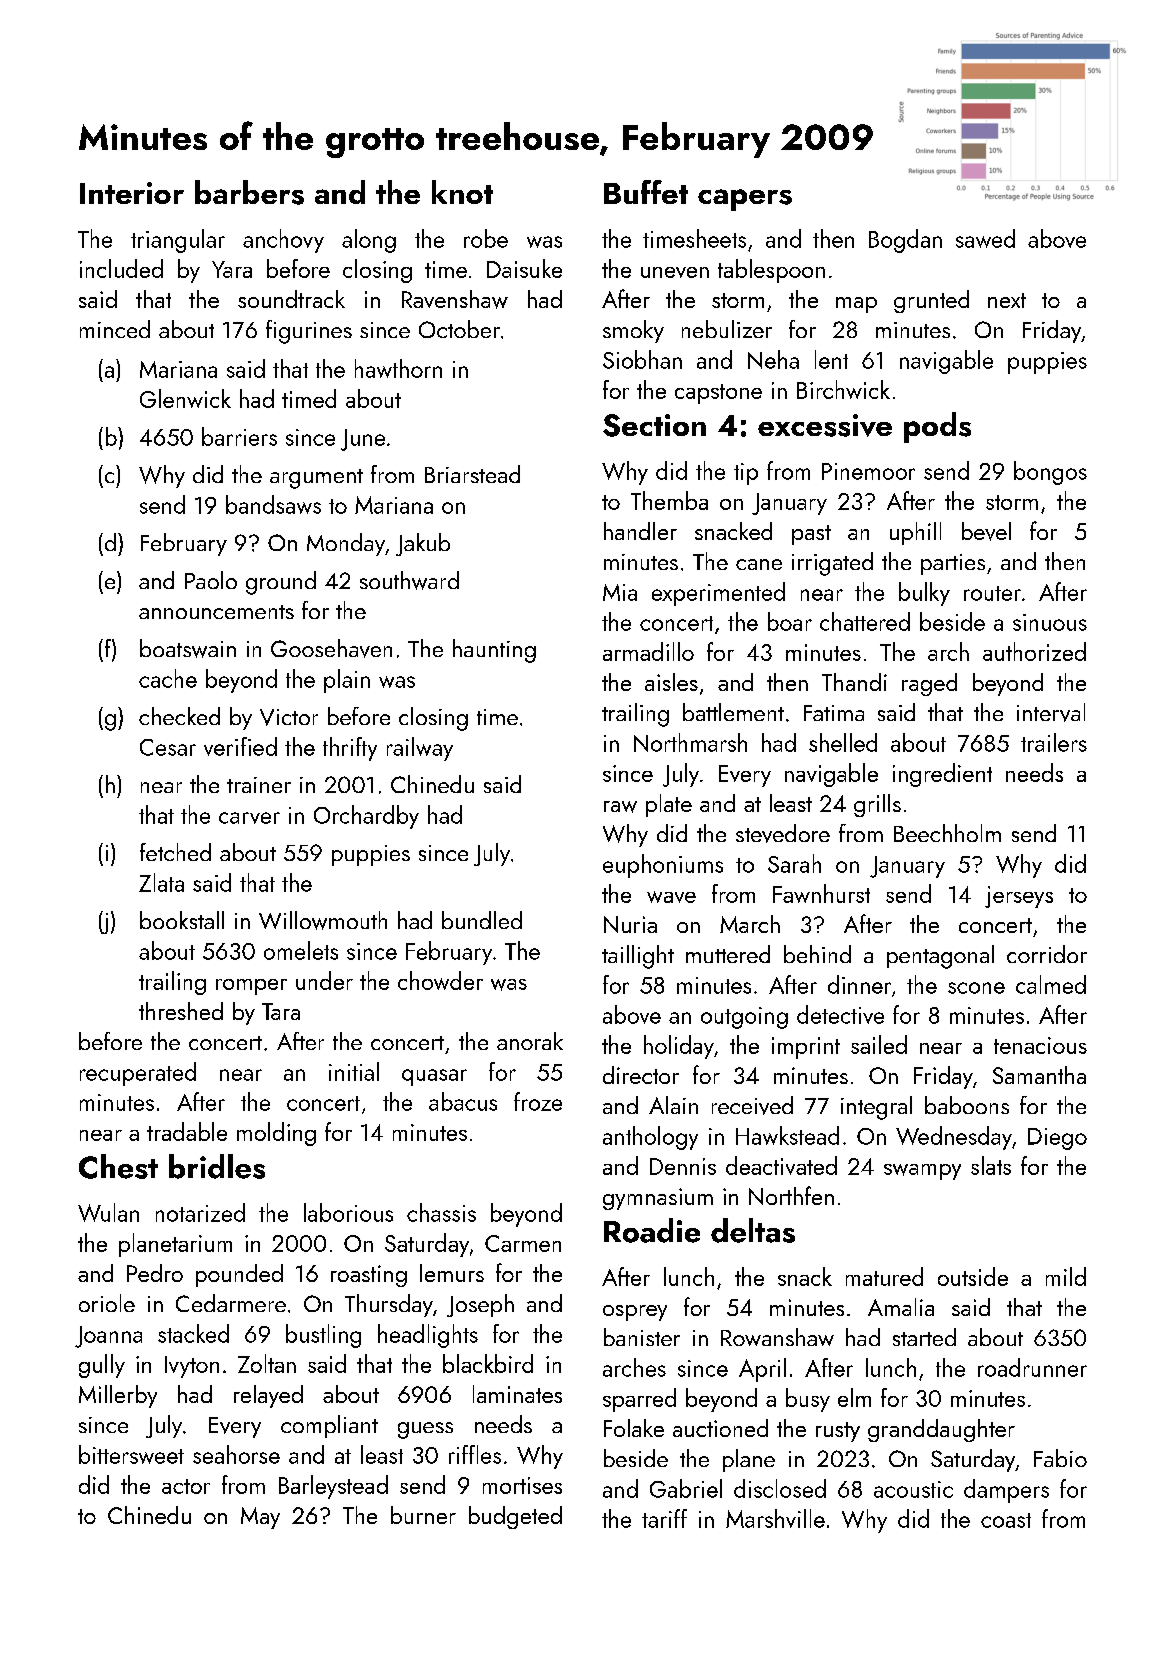 The width and height of the document is (1165, 1654). What do you see at coordinates (132, 193) in the document?
I see `Interior` at bounding box center [132, 193].
